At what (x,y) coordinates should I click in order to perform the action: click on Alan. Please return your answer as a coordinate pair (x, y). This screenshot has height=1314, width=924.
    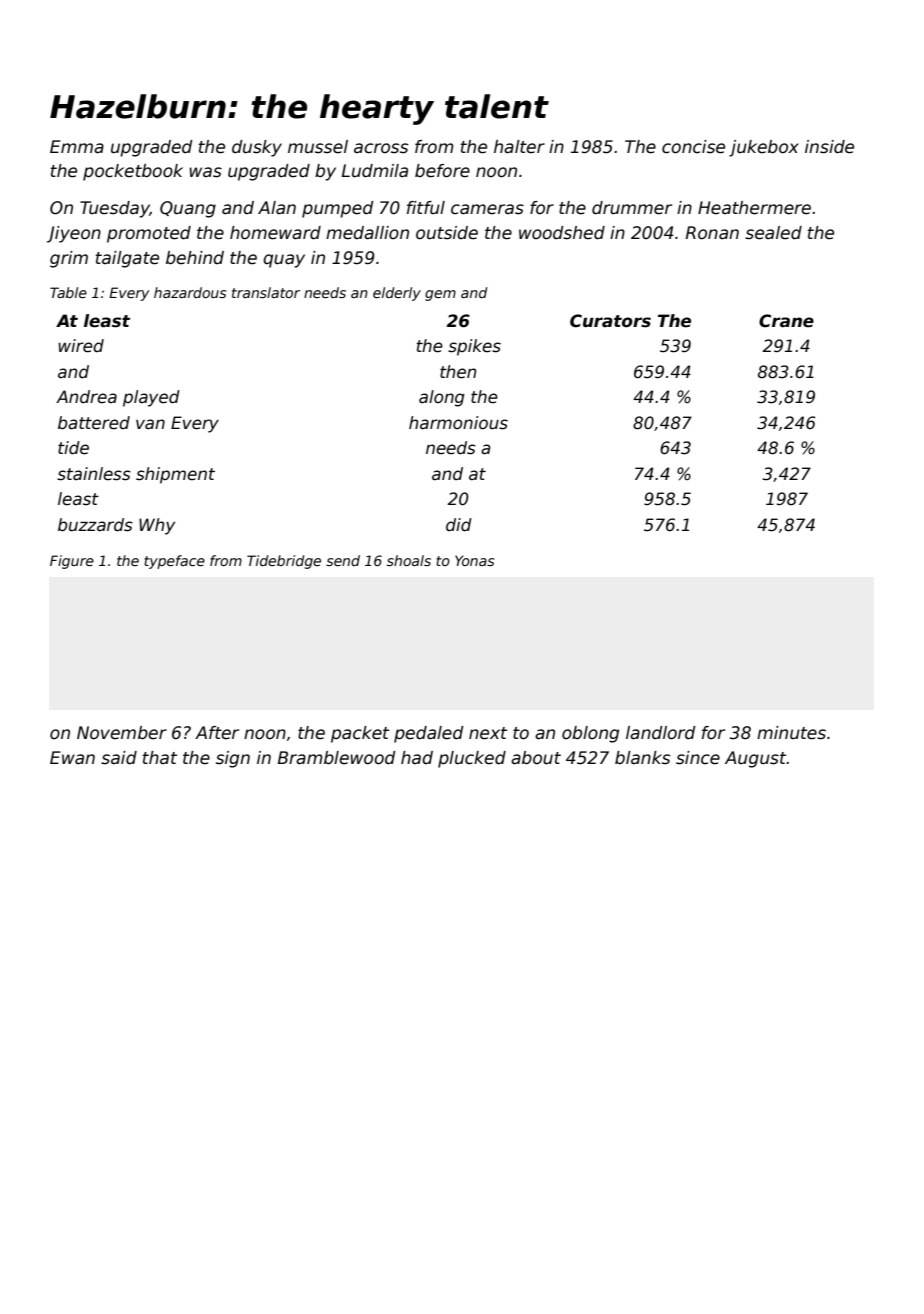
    Looking at the image, I should click on (277, 207).
